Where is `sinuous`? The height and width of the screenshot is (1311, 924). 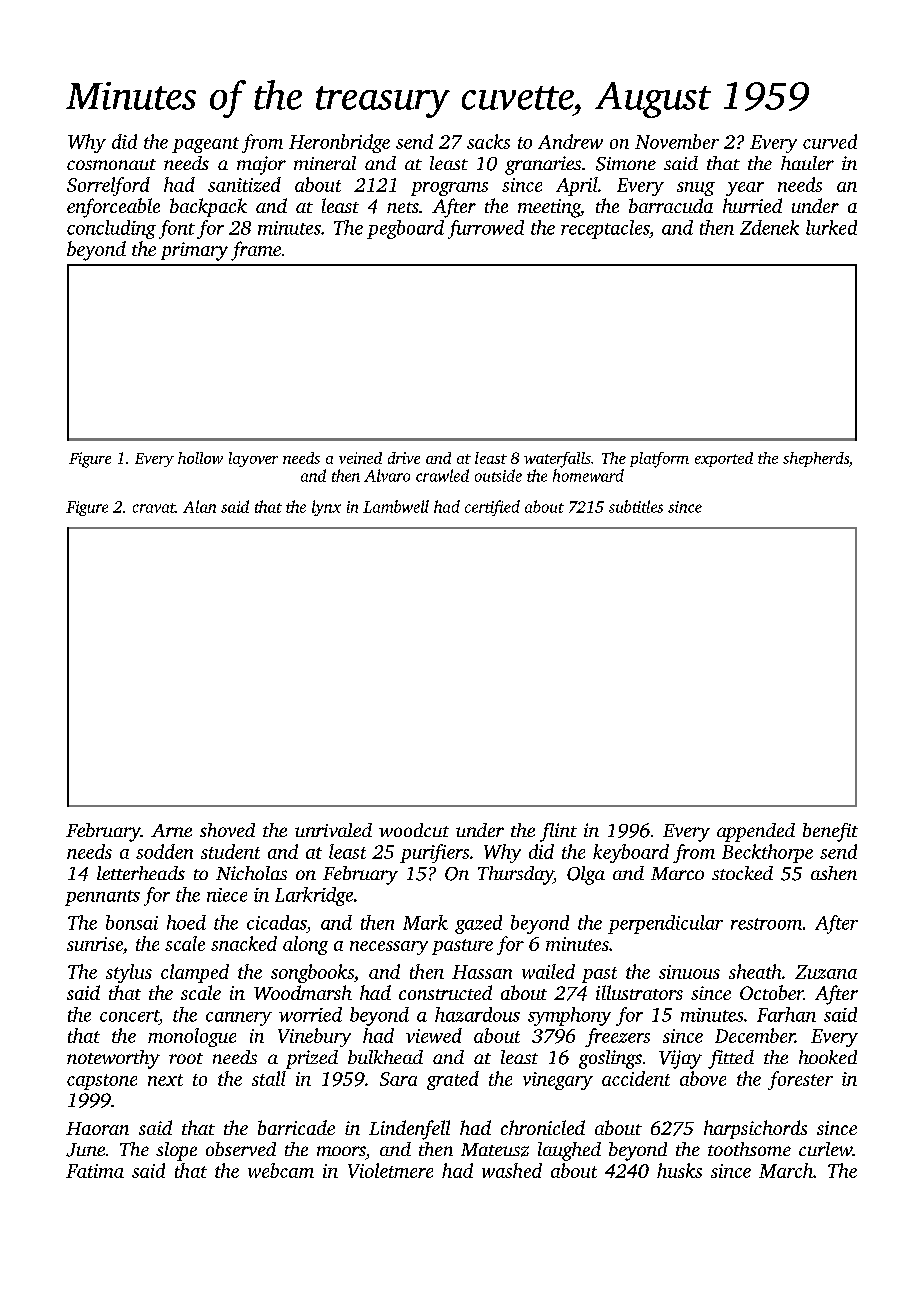 sinuous is located at coordinates (689, 972).
